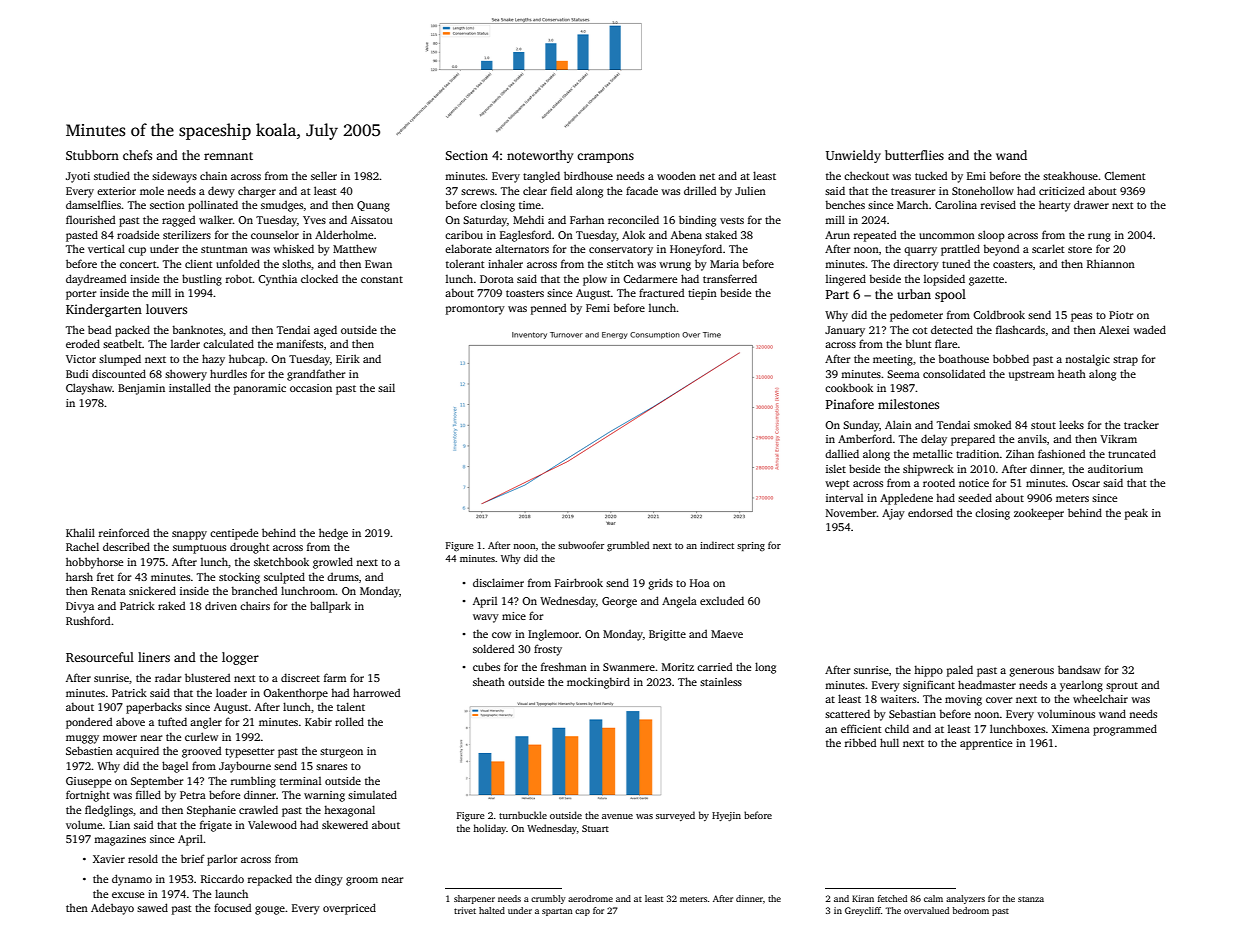  What do you see at coordinates (1086, 483) in the document?
I see `Oscar` at bounding box center [1086, 483].
